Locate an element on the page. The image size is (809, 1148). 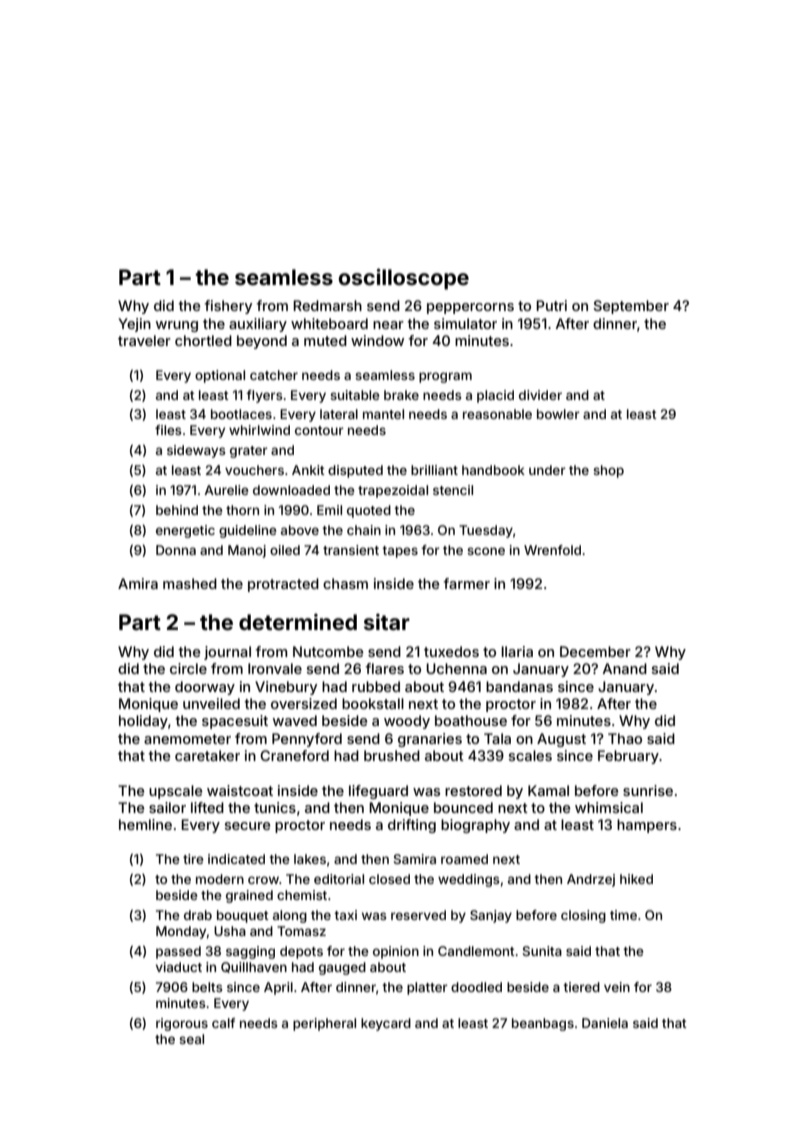
shop is located at coordinates (608, 471).
